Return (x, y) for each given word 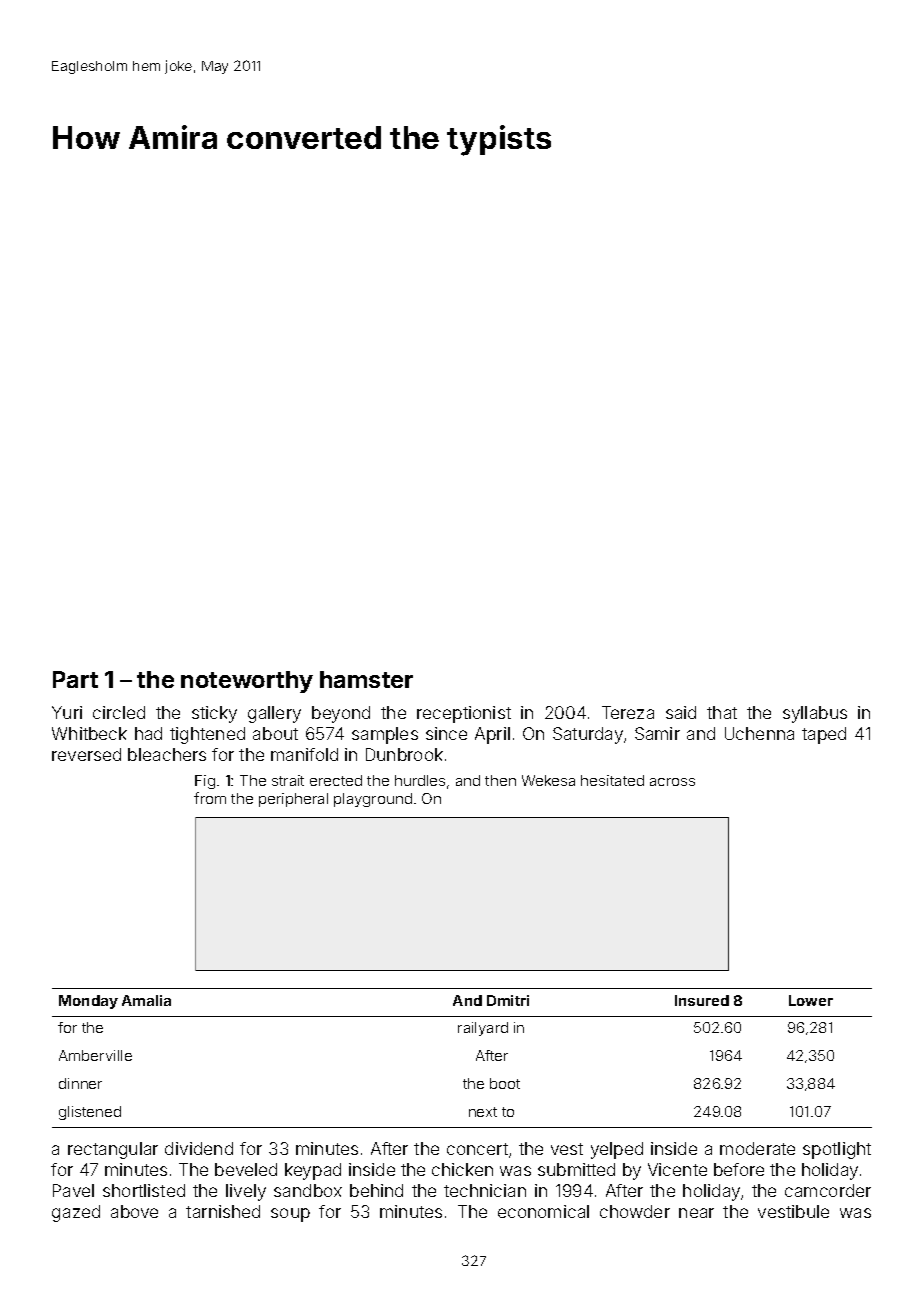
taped (824, 735)
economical (543, 1211)
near (696, 1213)
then (500, 780)
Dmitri (508, 1000)
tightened (207, 735)
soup (290, 1215)
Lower (811, 1000)
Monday (88, 1002)
